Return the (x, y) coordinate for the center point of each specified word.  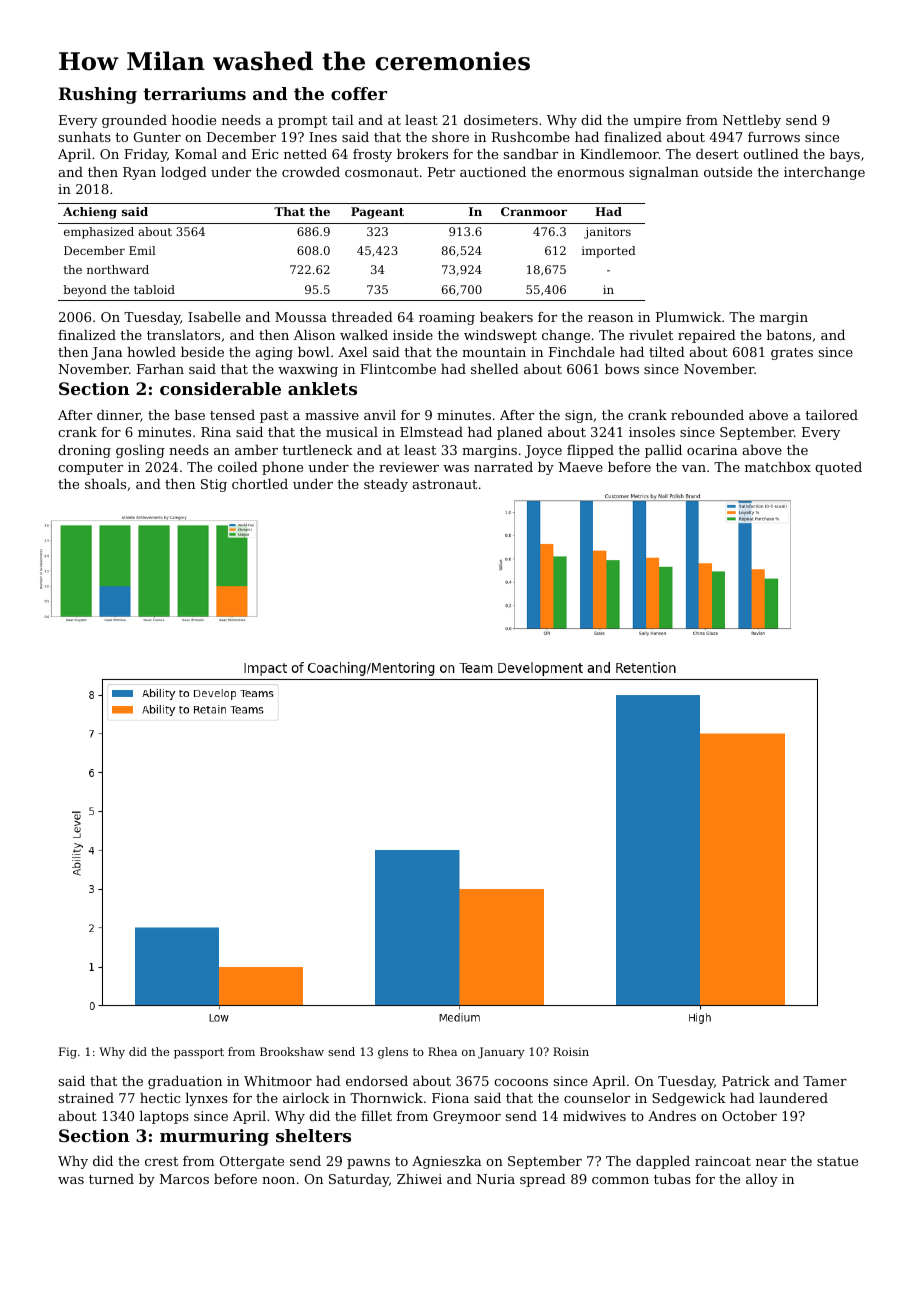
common (620, 1180)
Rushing (98, 95)
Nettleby (752, 121)
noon (278, 1180)
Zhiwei (419, 1179)
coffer (359, 93)
